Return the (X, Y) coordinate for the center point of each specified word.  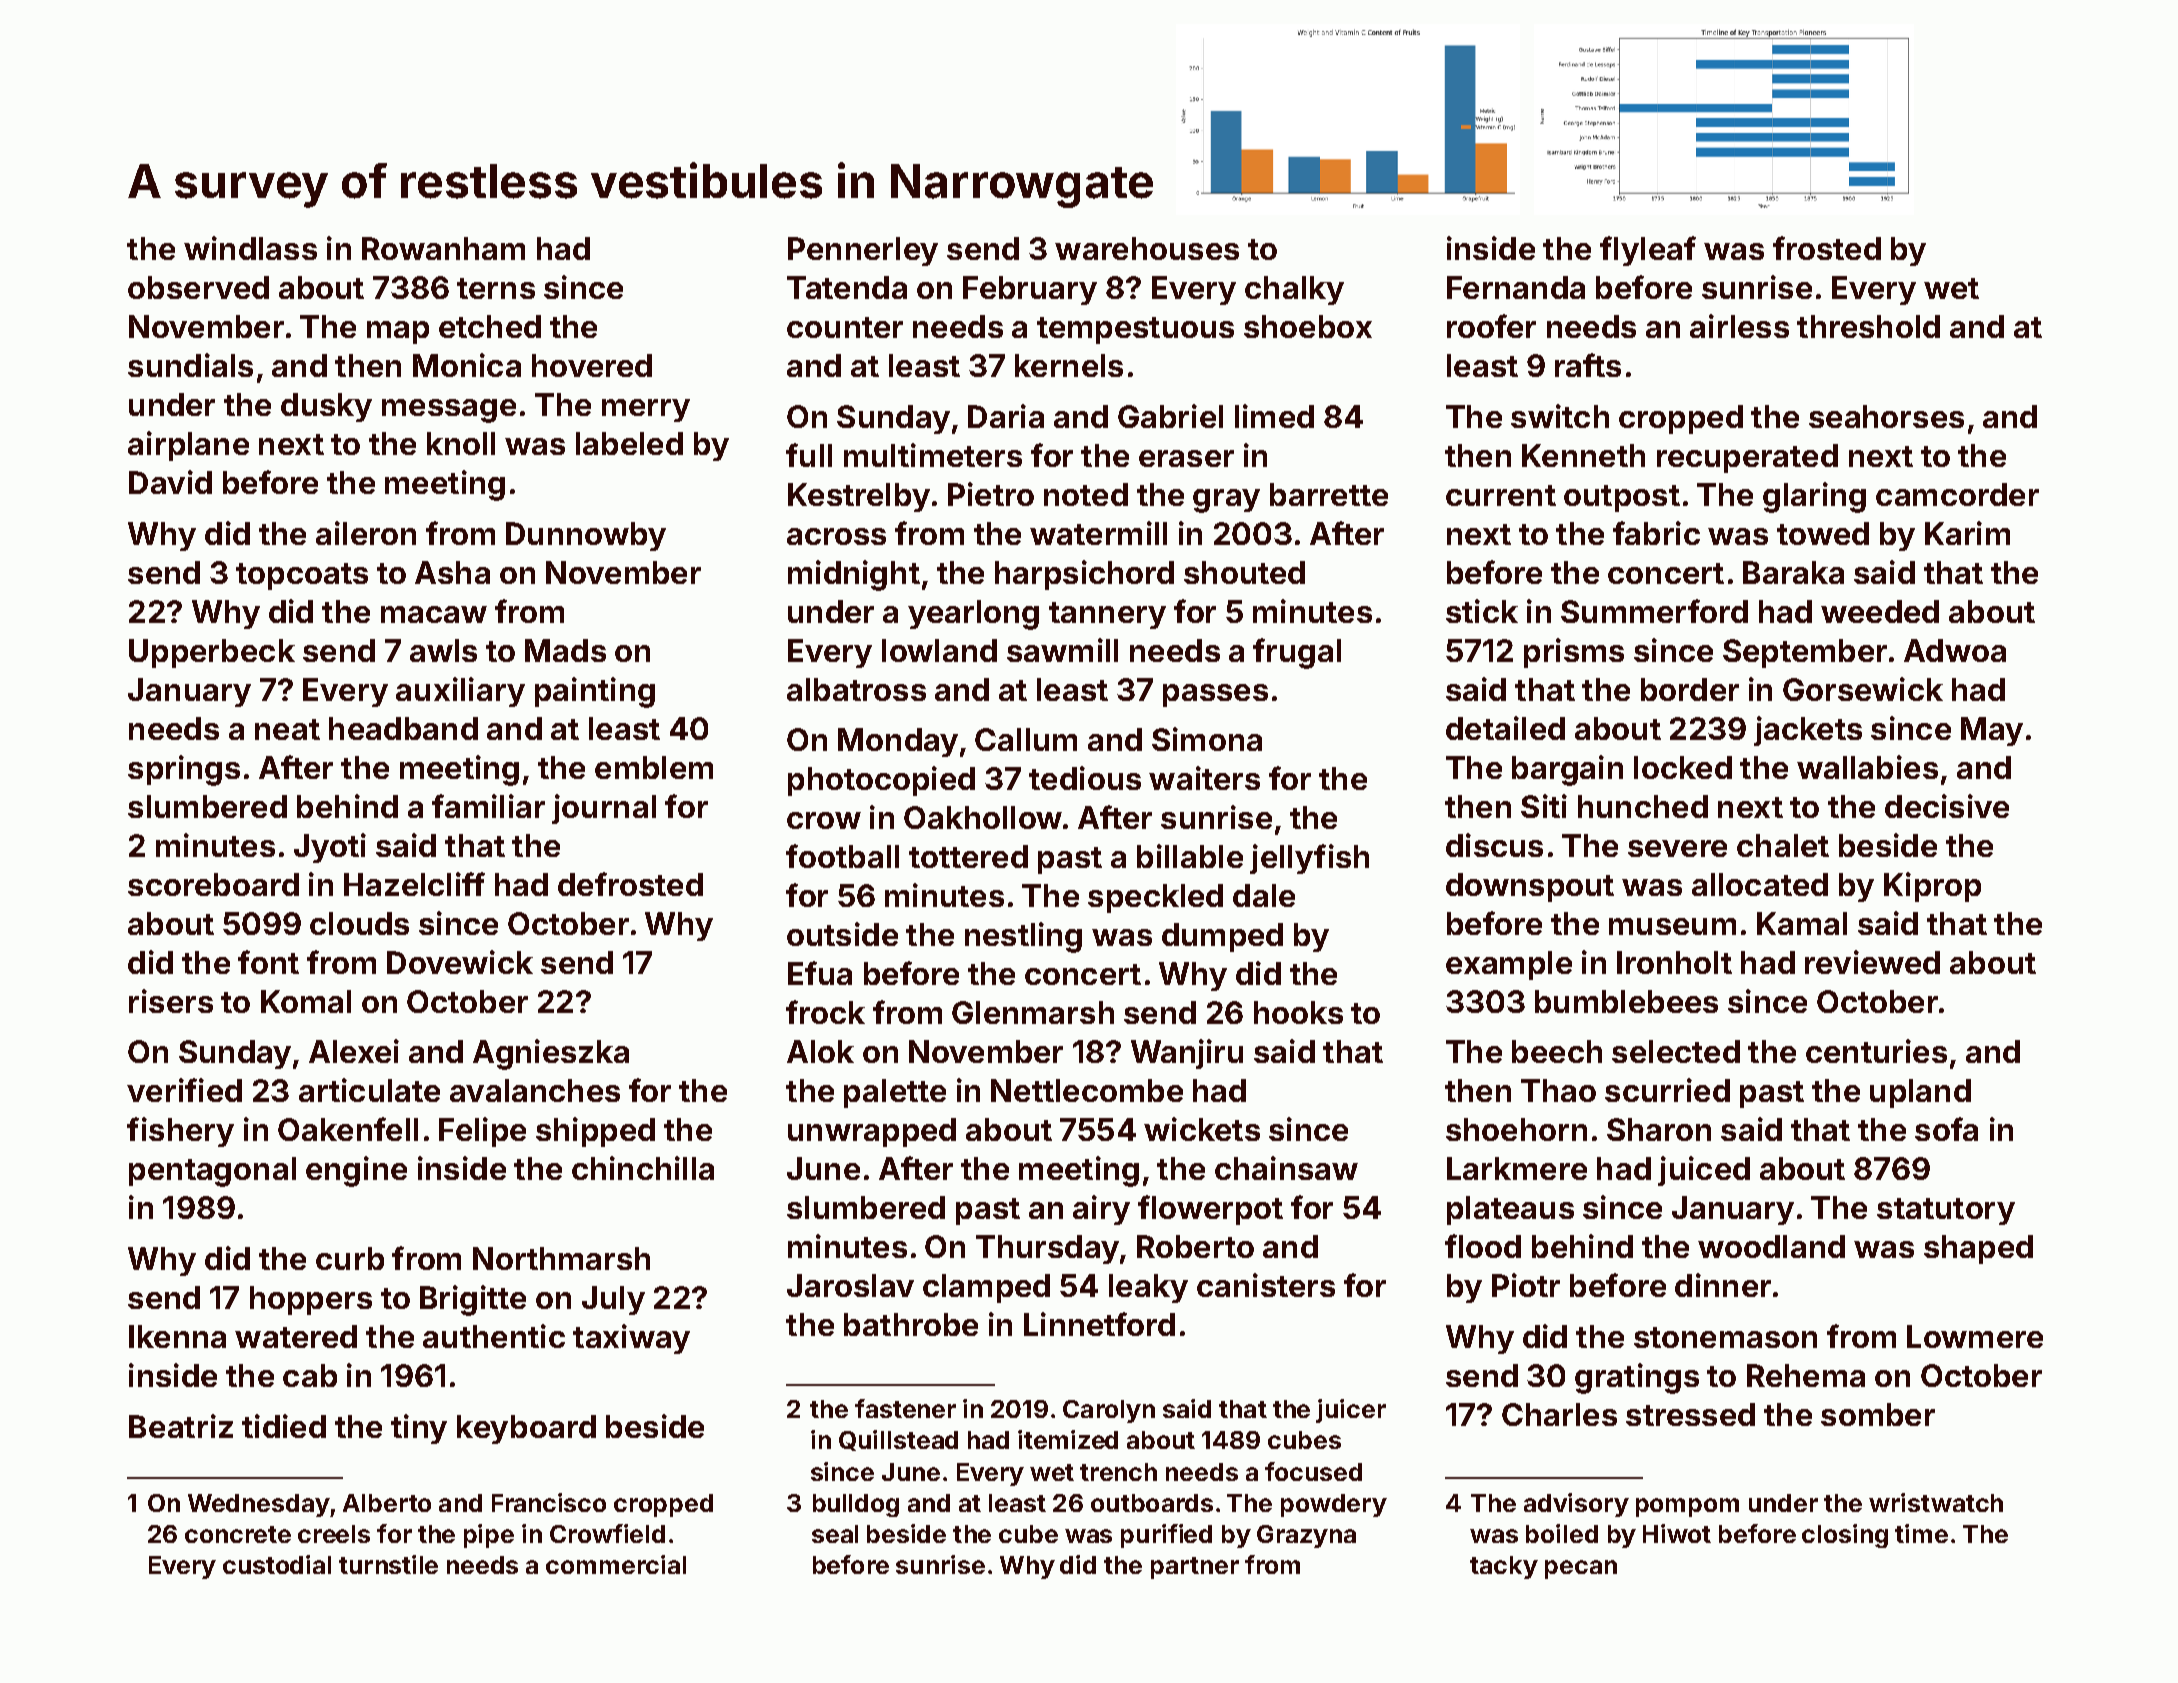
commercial (616, 1564)
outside (842, 934)
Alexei (354, 1051)
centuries (1876, 1051)
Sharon (1659, 1129)
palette (895, 1093)
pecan (1581, 1569)
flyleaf (1648, 251)
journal (604, 809)
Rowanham (443, 248)
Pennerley (863, 251)
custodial (277, 1564)
